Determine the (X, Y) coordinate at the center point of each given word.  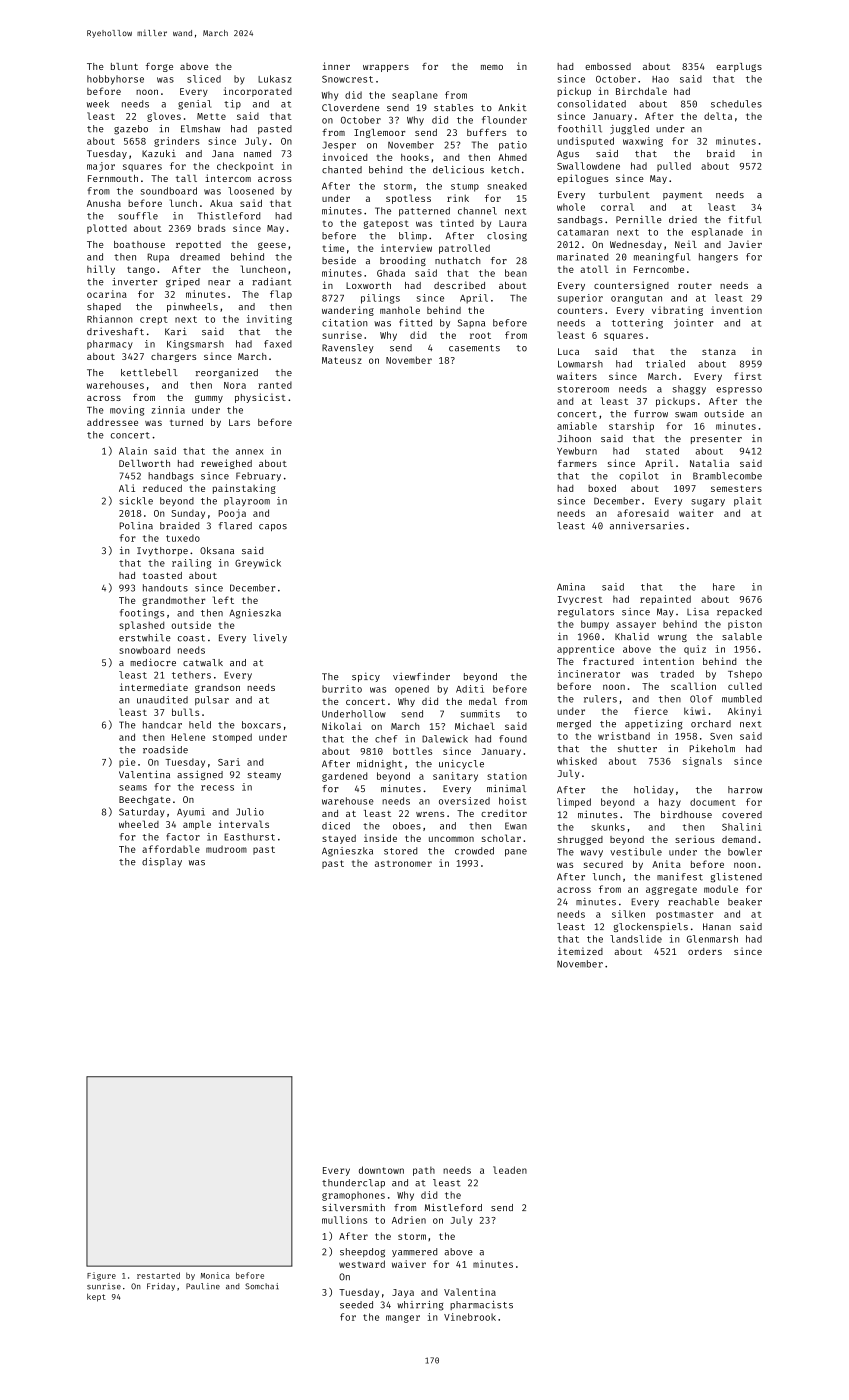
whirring (420, 1306)
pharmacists (481, 1305)
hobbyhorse (115, 80)
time (333, 248)
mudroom (226, 849)
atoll (594, 269)
